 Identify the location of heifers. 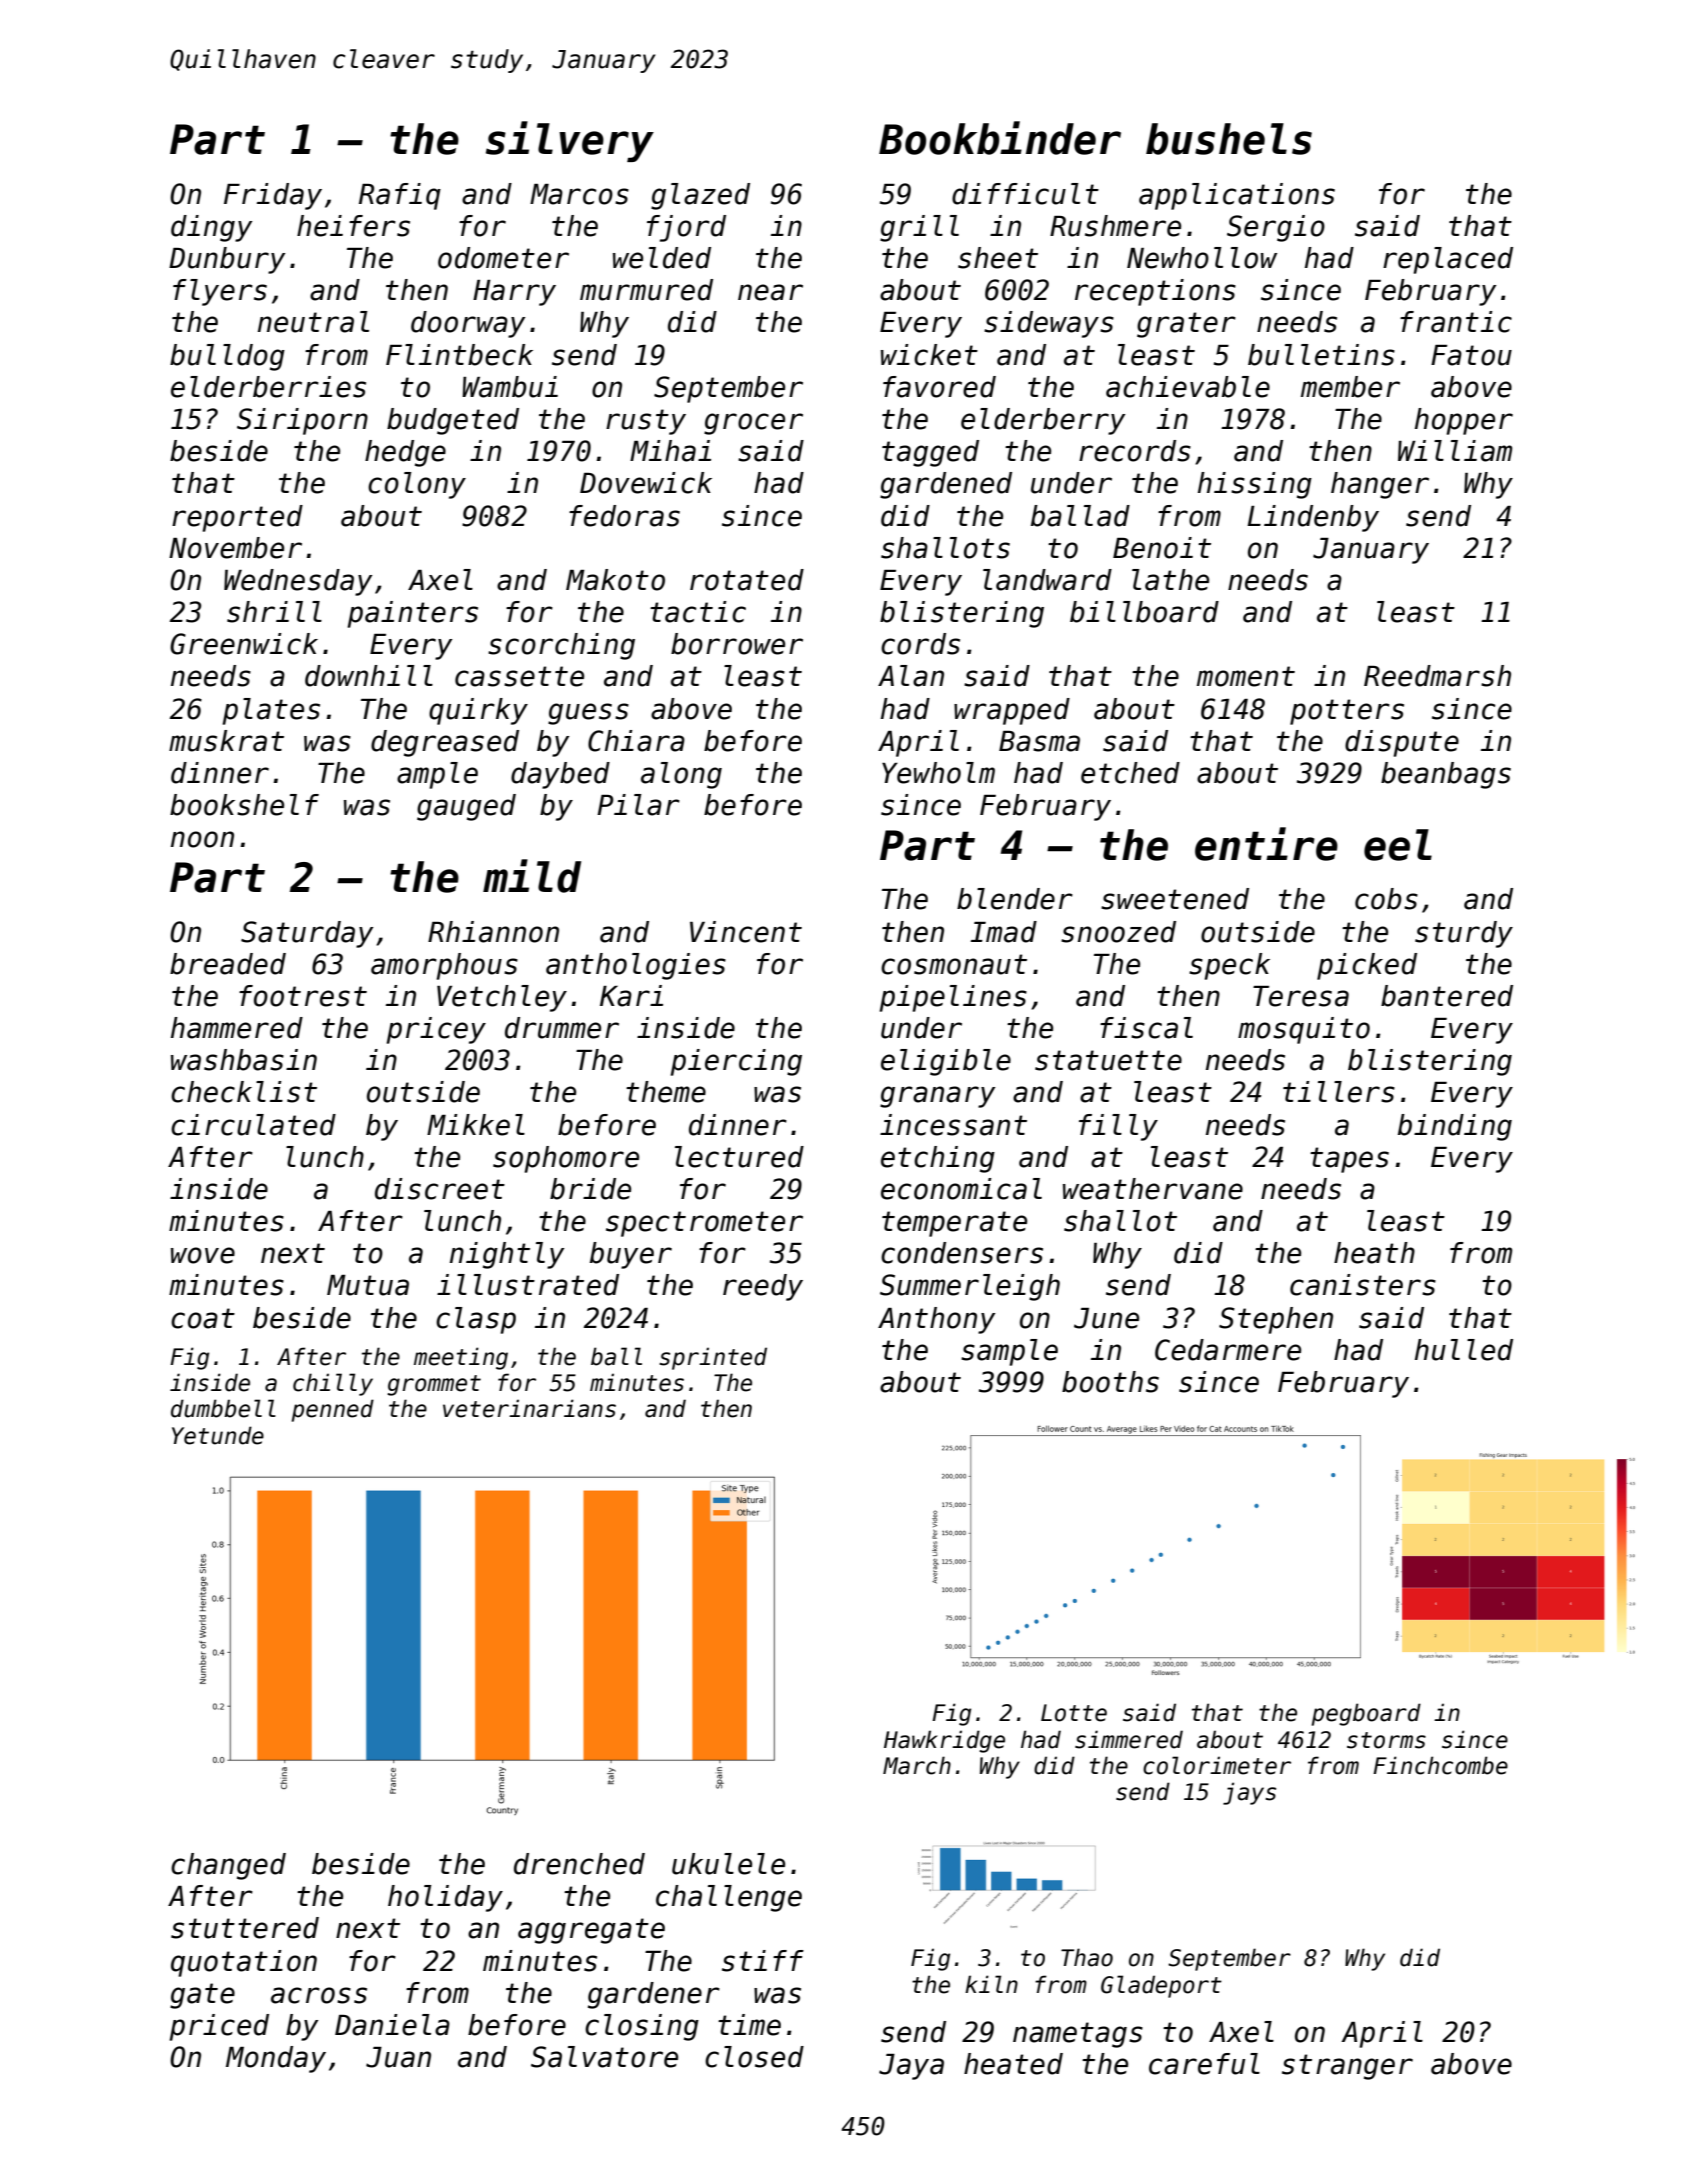
(353, 226).
